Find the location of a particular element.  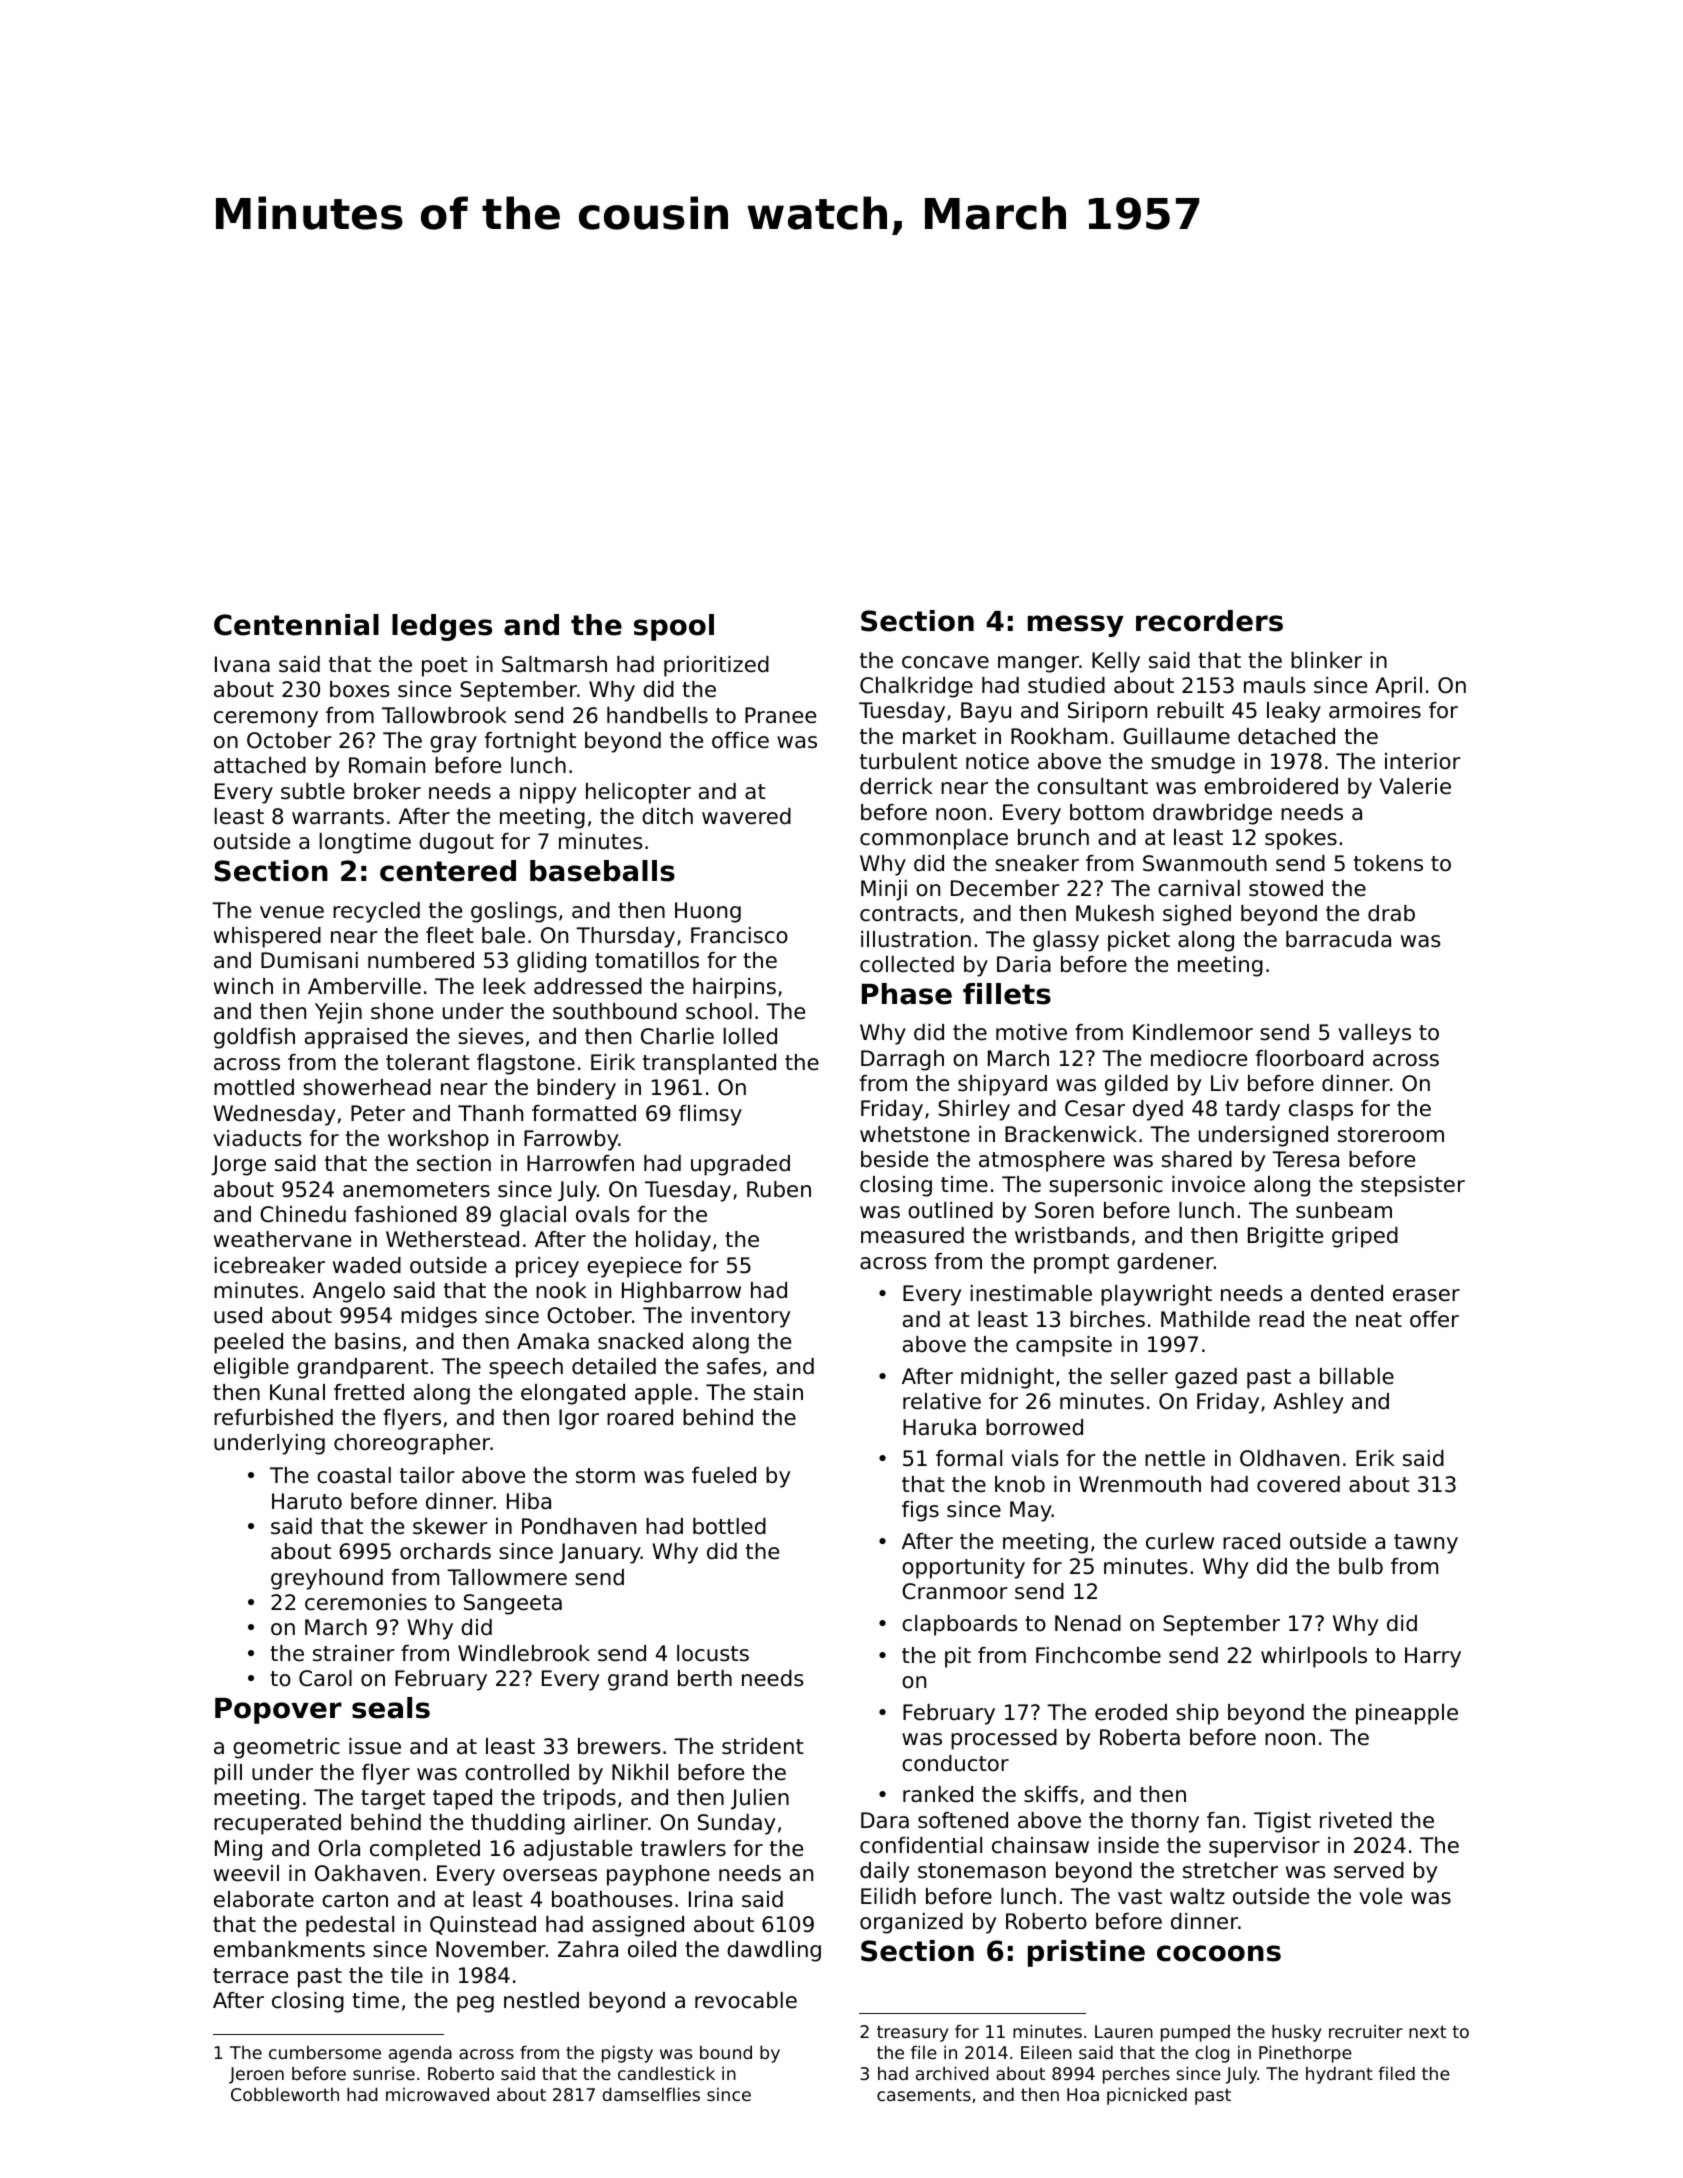

waded is located at coordinates (367, 1265).
